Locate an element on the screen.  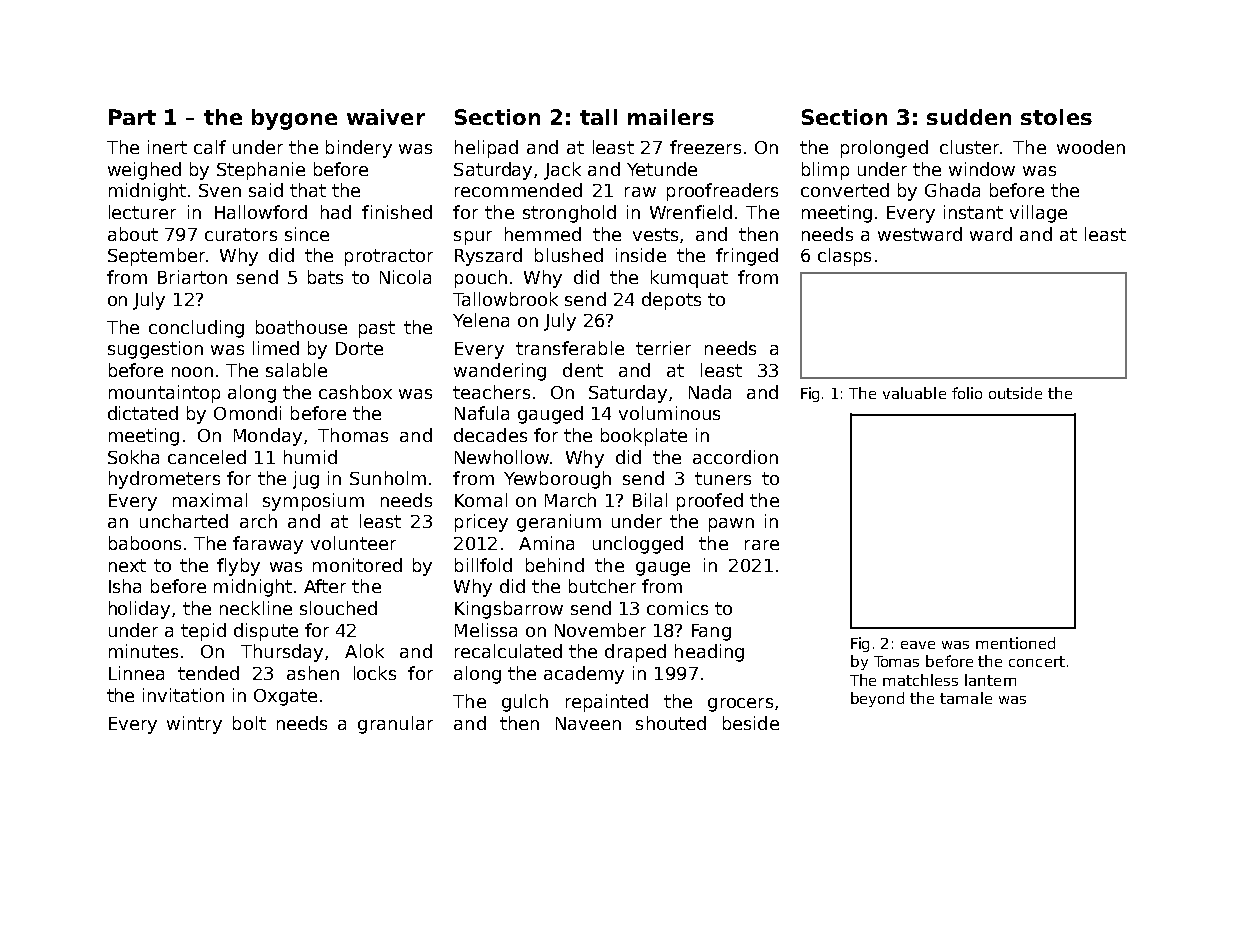
concert is located at coordinates (1037, 661).
